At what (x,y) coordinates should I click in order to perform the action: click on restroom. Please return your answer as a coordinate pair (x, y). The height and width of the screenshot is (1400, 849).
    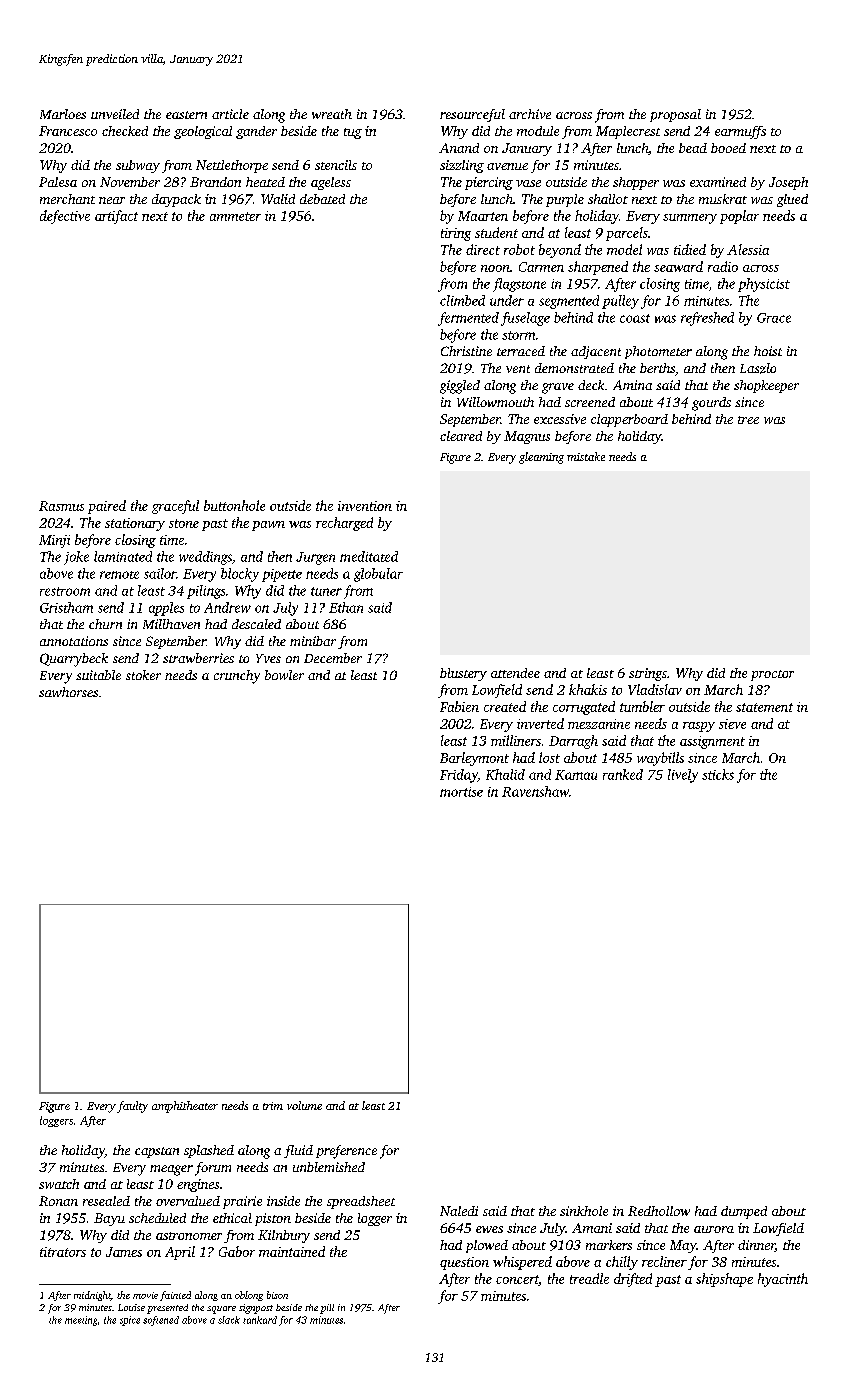
    Looking at the image, I should click on (65, 591).
